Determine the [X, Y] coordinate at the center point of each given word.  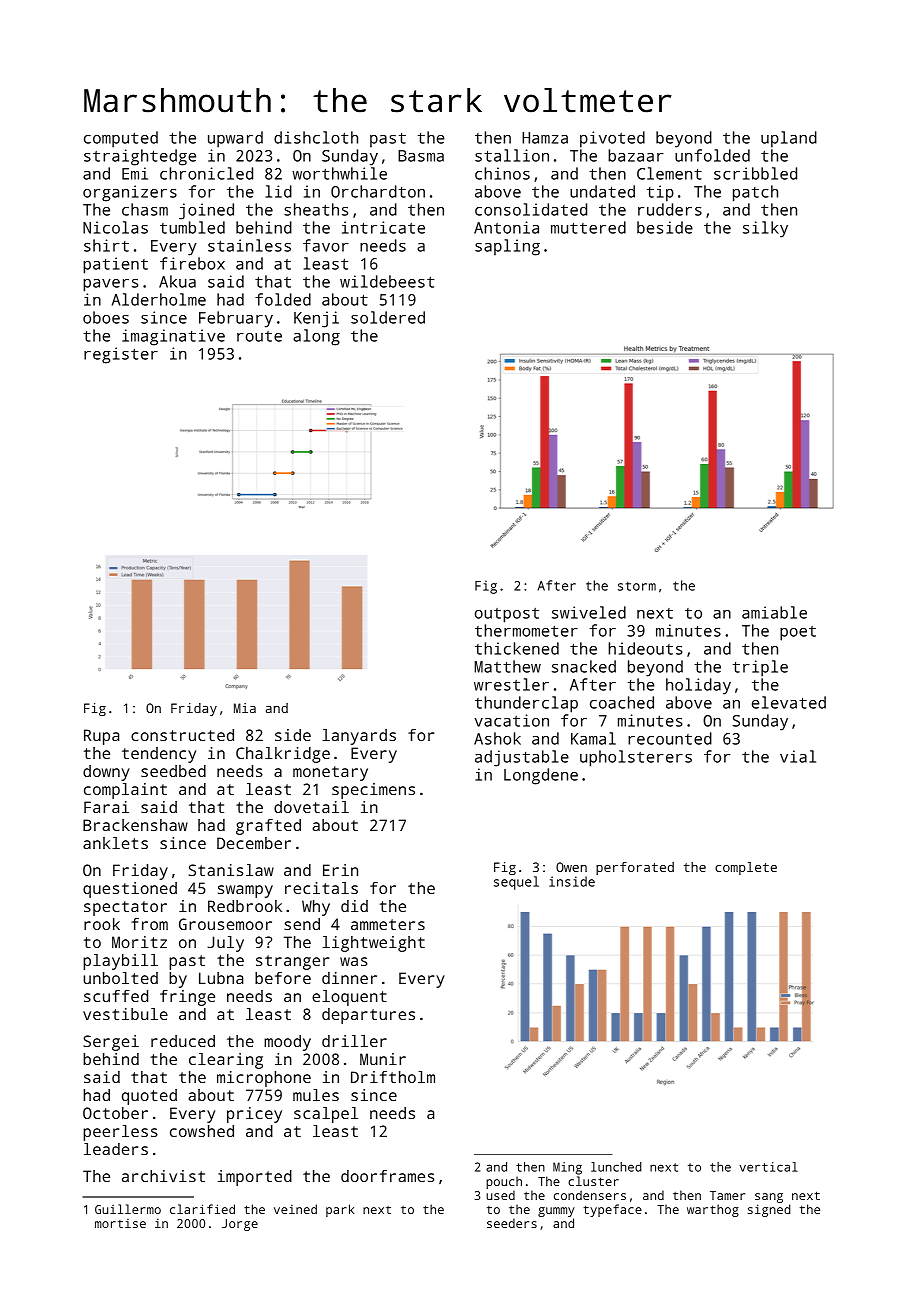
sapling [507, 247]
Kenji [316, 319]
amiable [774, 612]
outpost [507, 615]
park [340, 1210]
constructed [182, 735]
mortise [120, 1223]
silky [765, 229]
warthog [713, 1210]
